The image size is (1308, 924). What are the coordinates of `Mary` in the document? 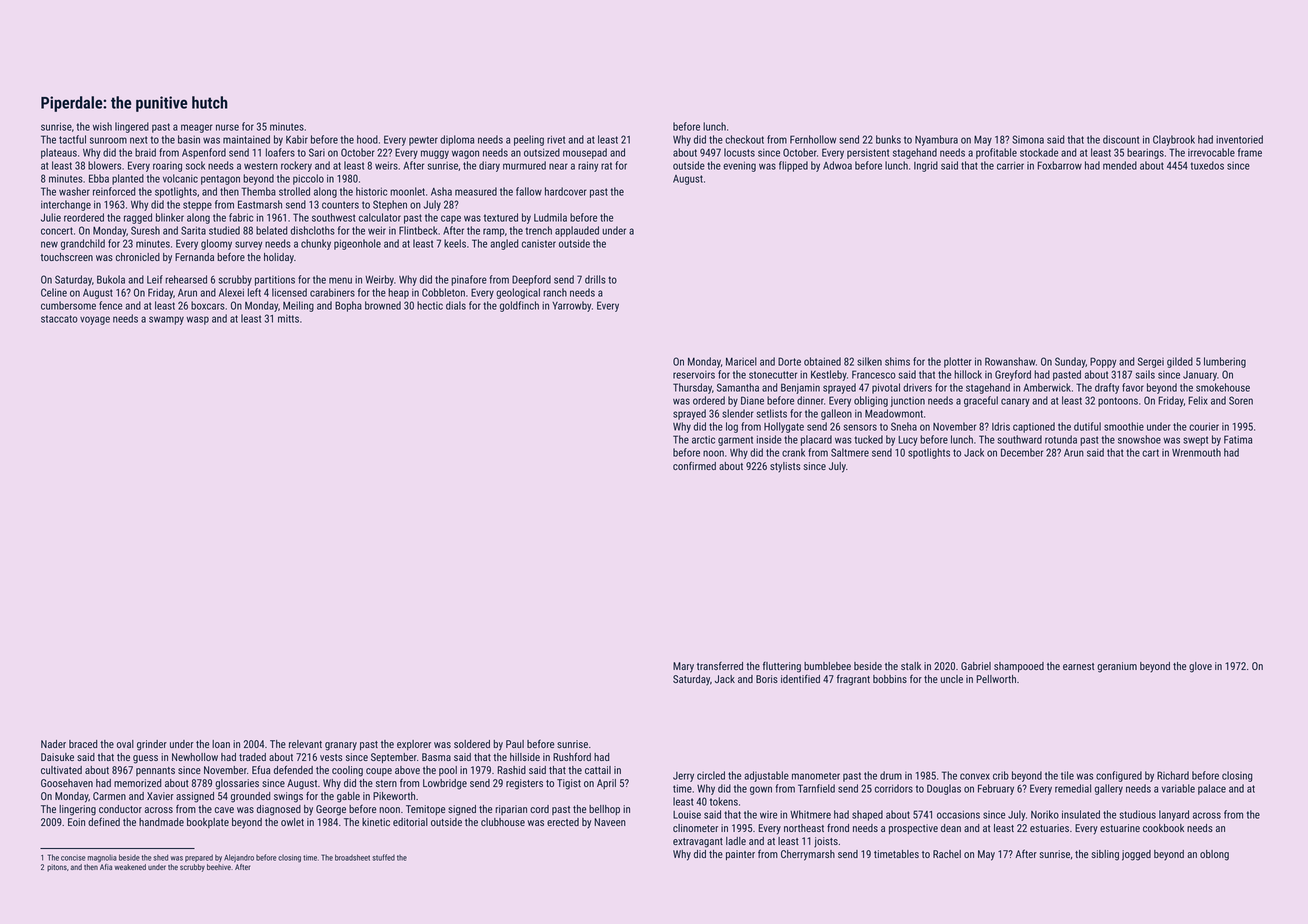 It's located at (683, 667).
